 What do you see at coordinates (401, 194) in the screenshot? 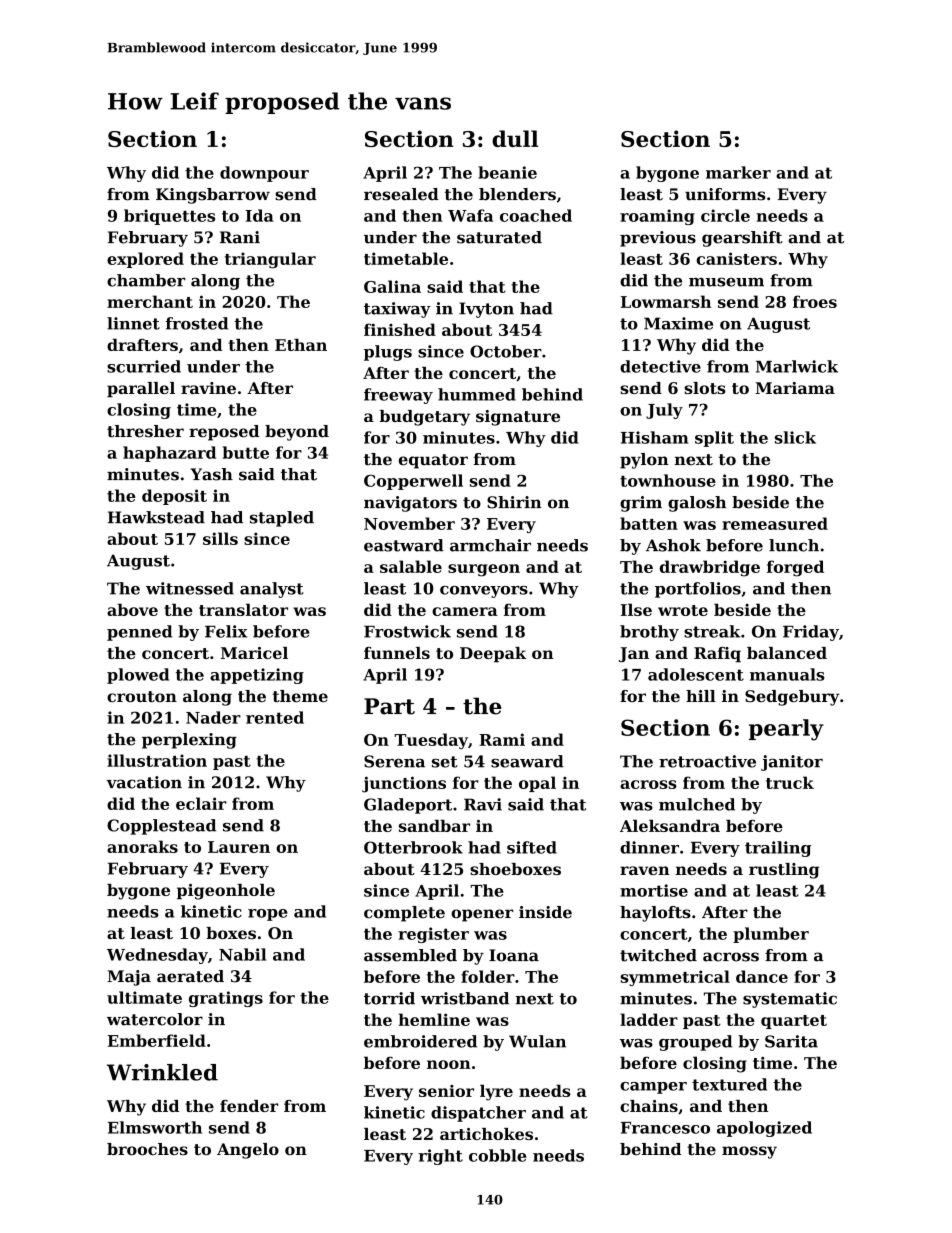
I see `resealed` at bounding box center [401, 194].
